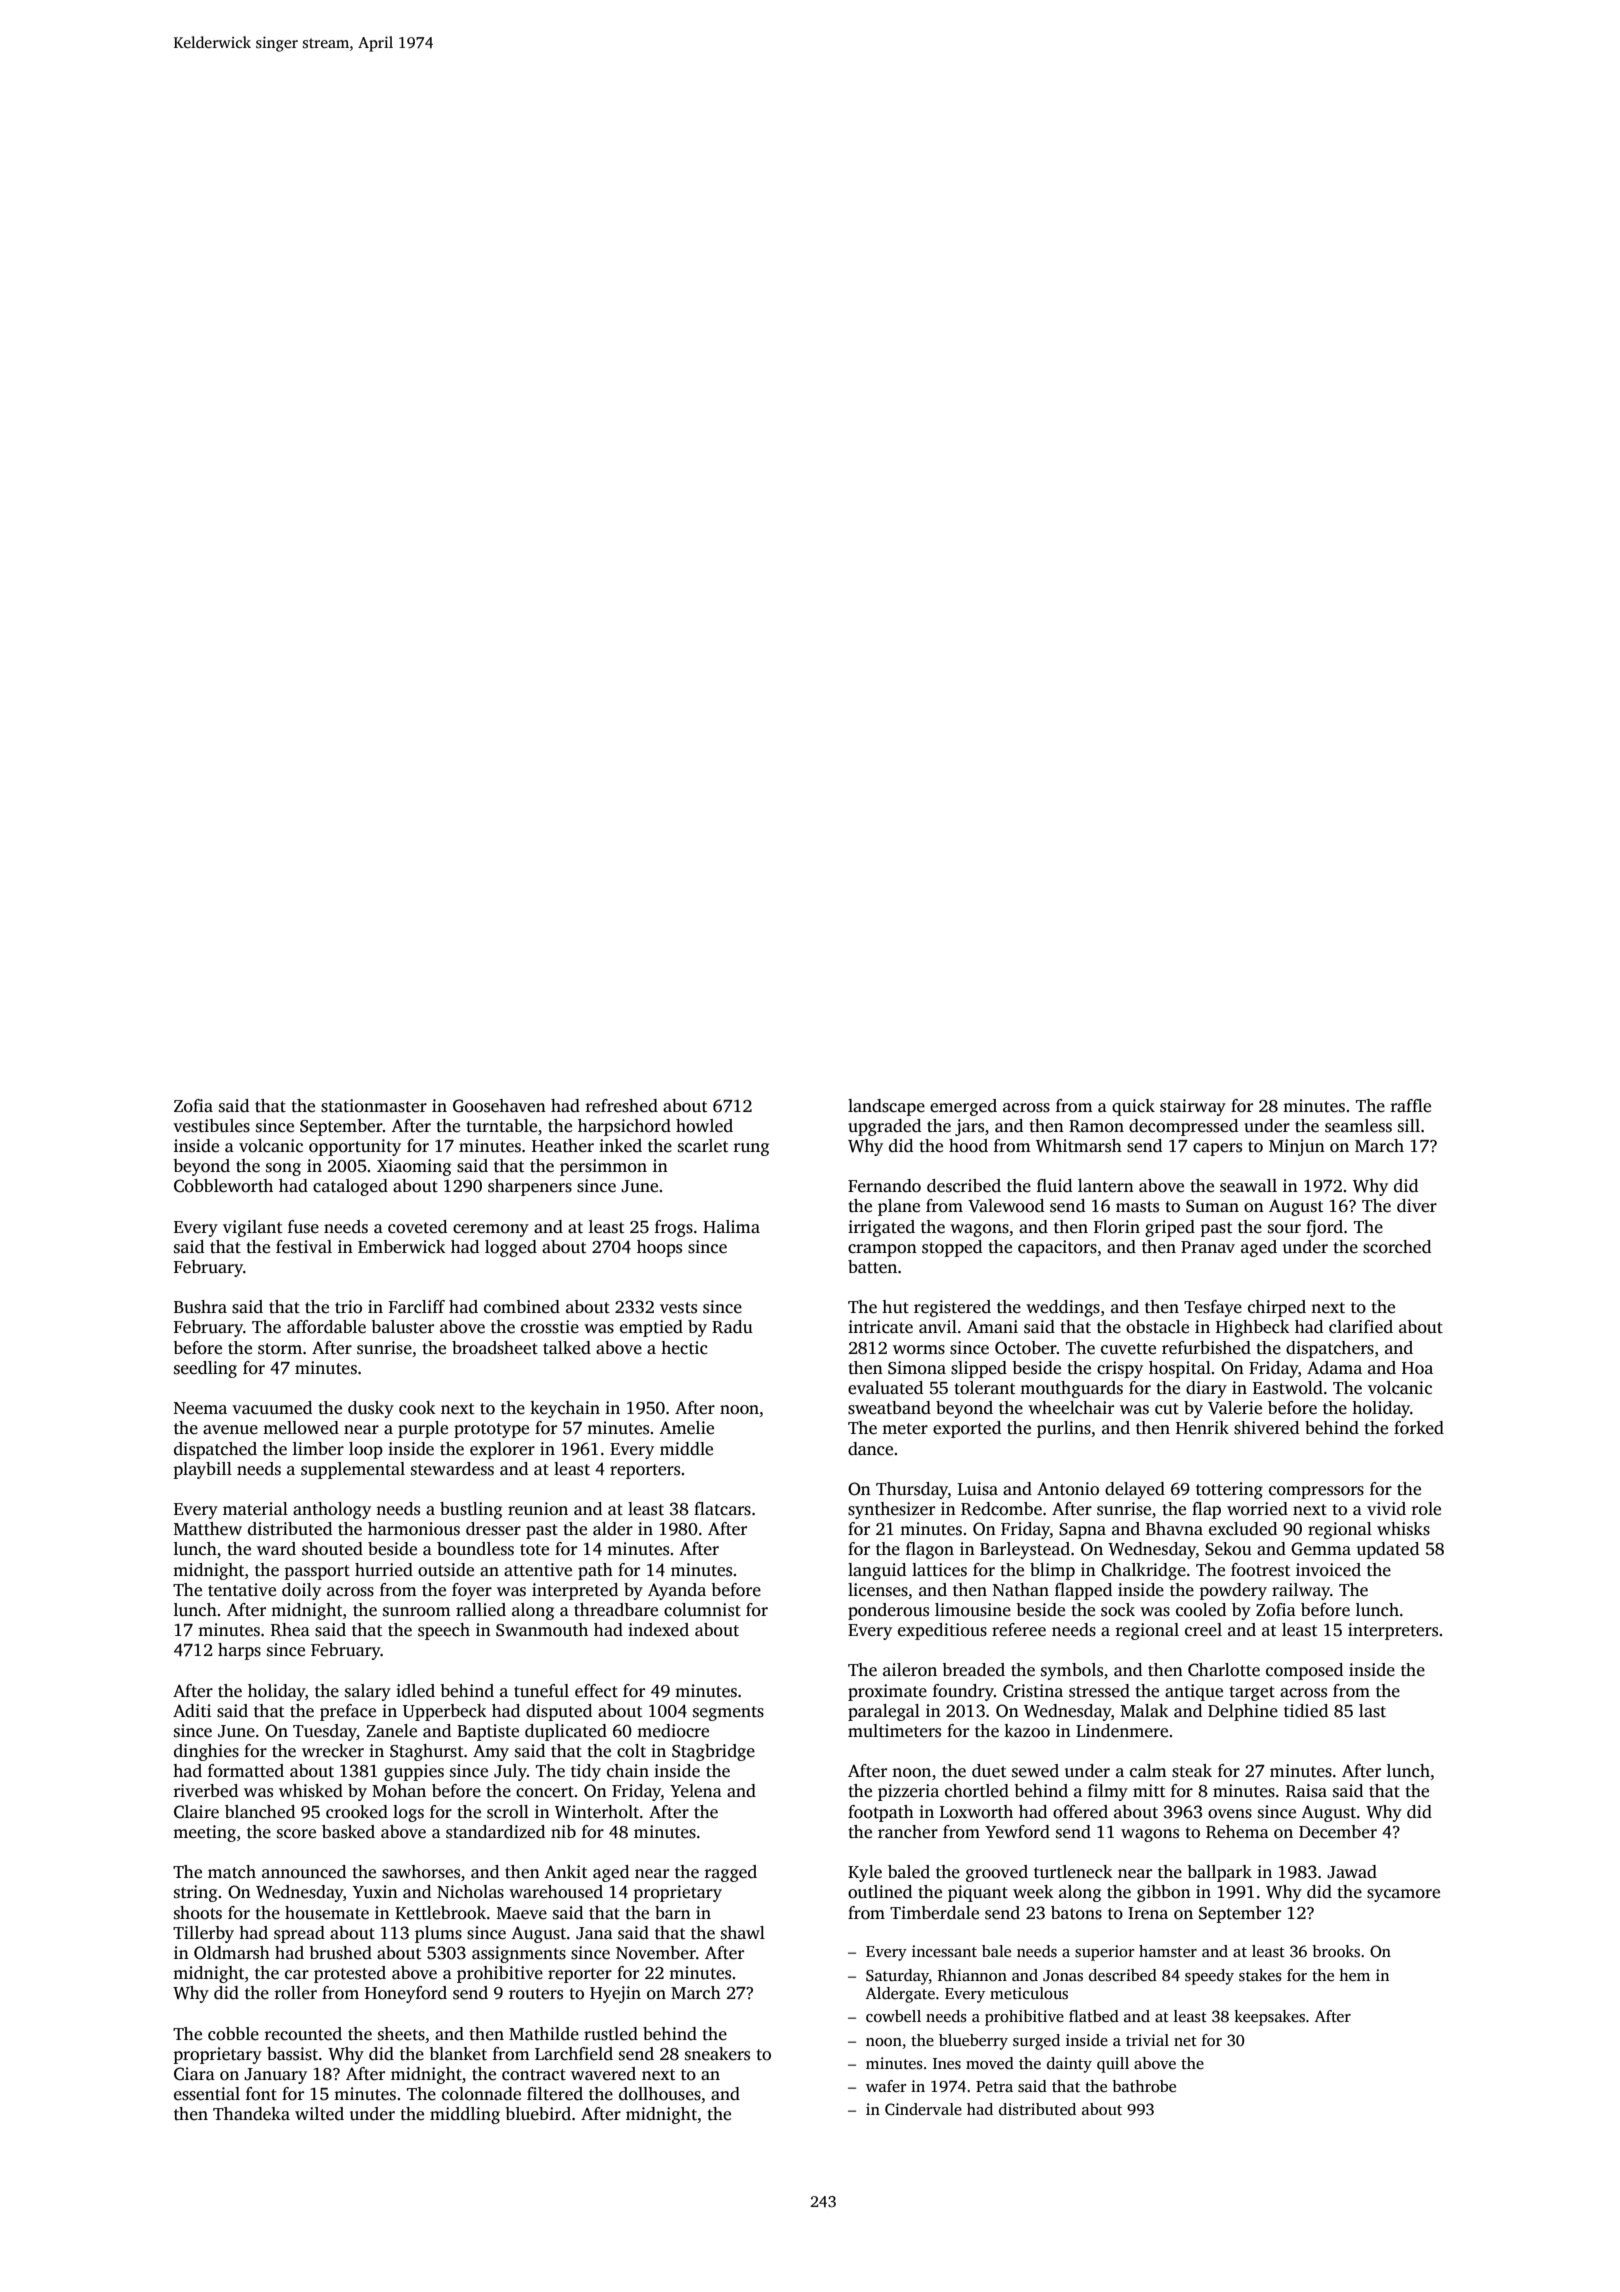  Describe the element at coordinates (211, 1126) in the image. I see `vestibules` at that location.
